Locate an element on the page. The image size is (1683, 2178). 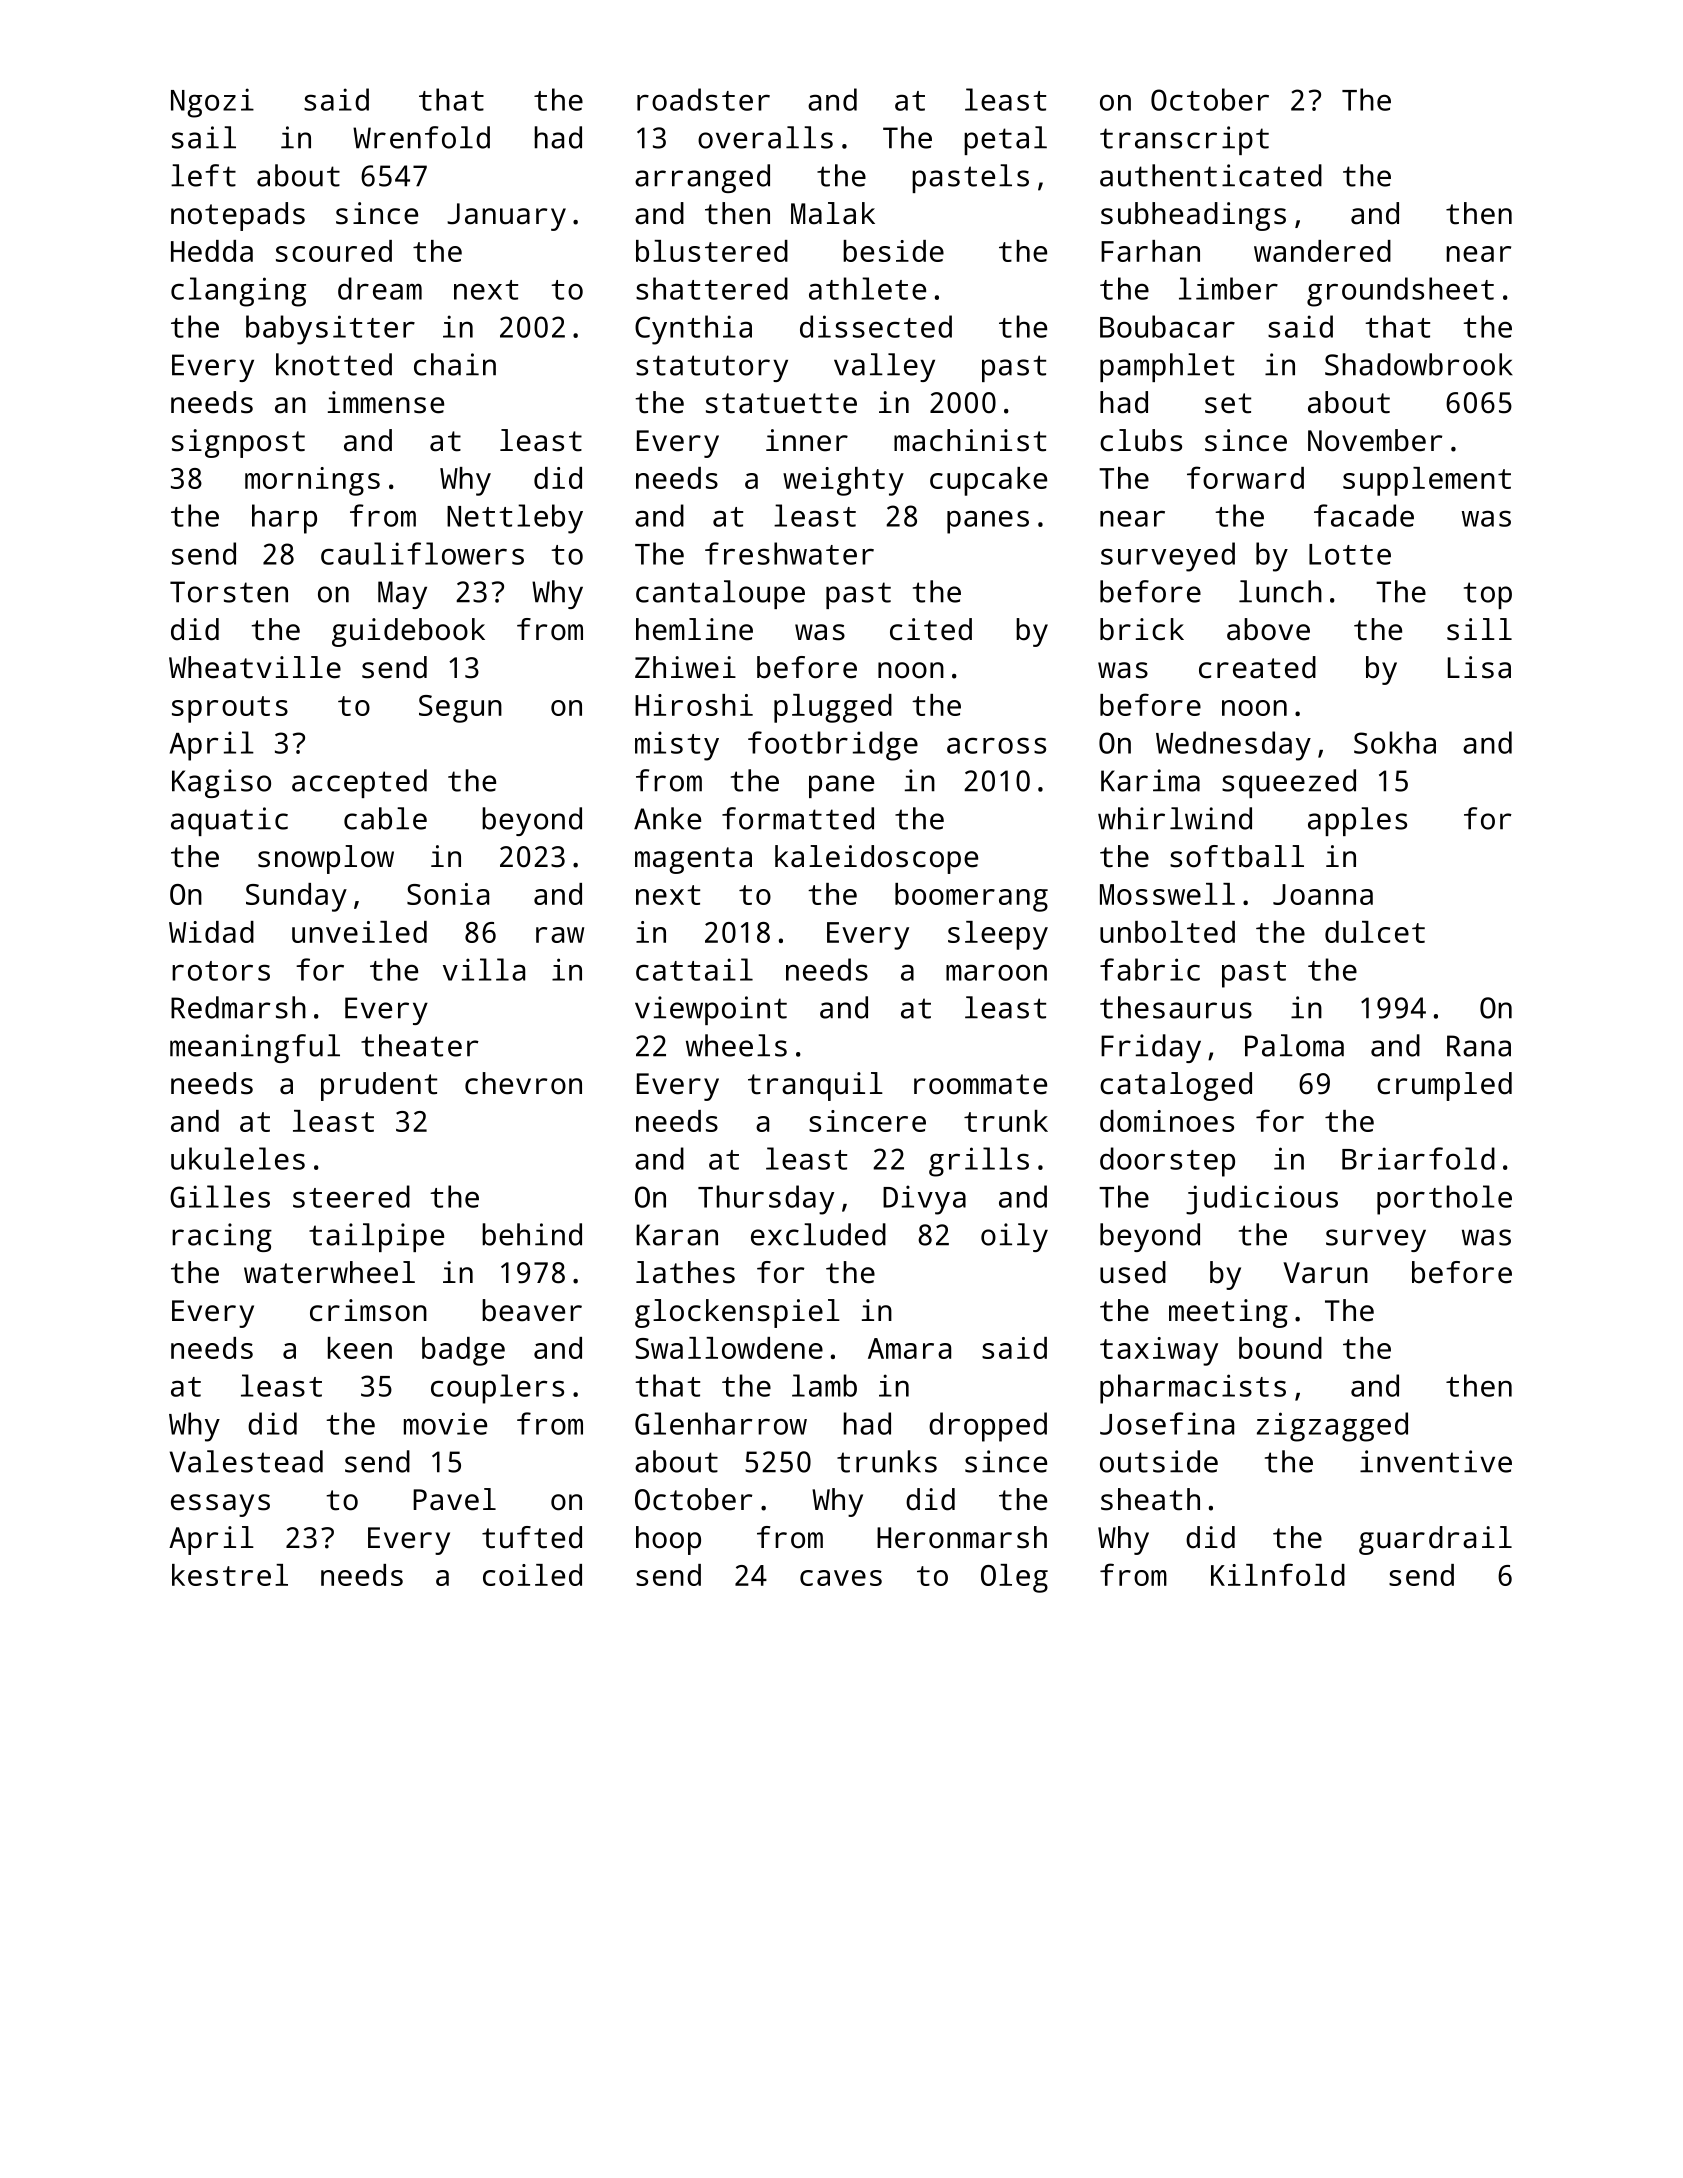
badge is located at coordinates (463, 1351).
